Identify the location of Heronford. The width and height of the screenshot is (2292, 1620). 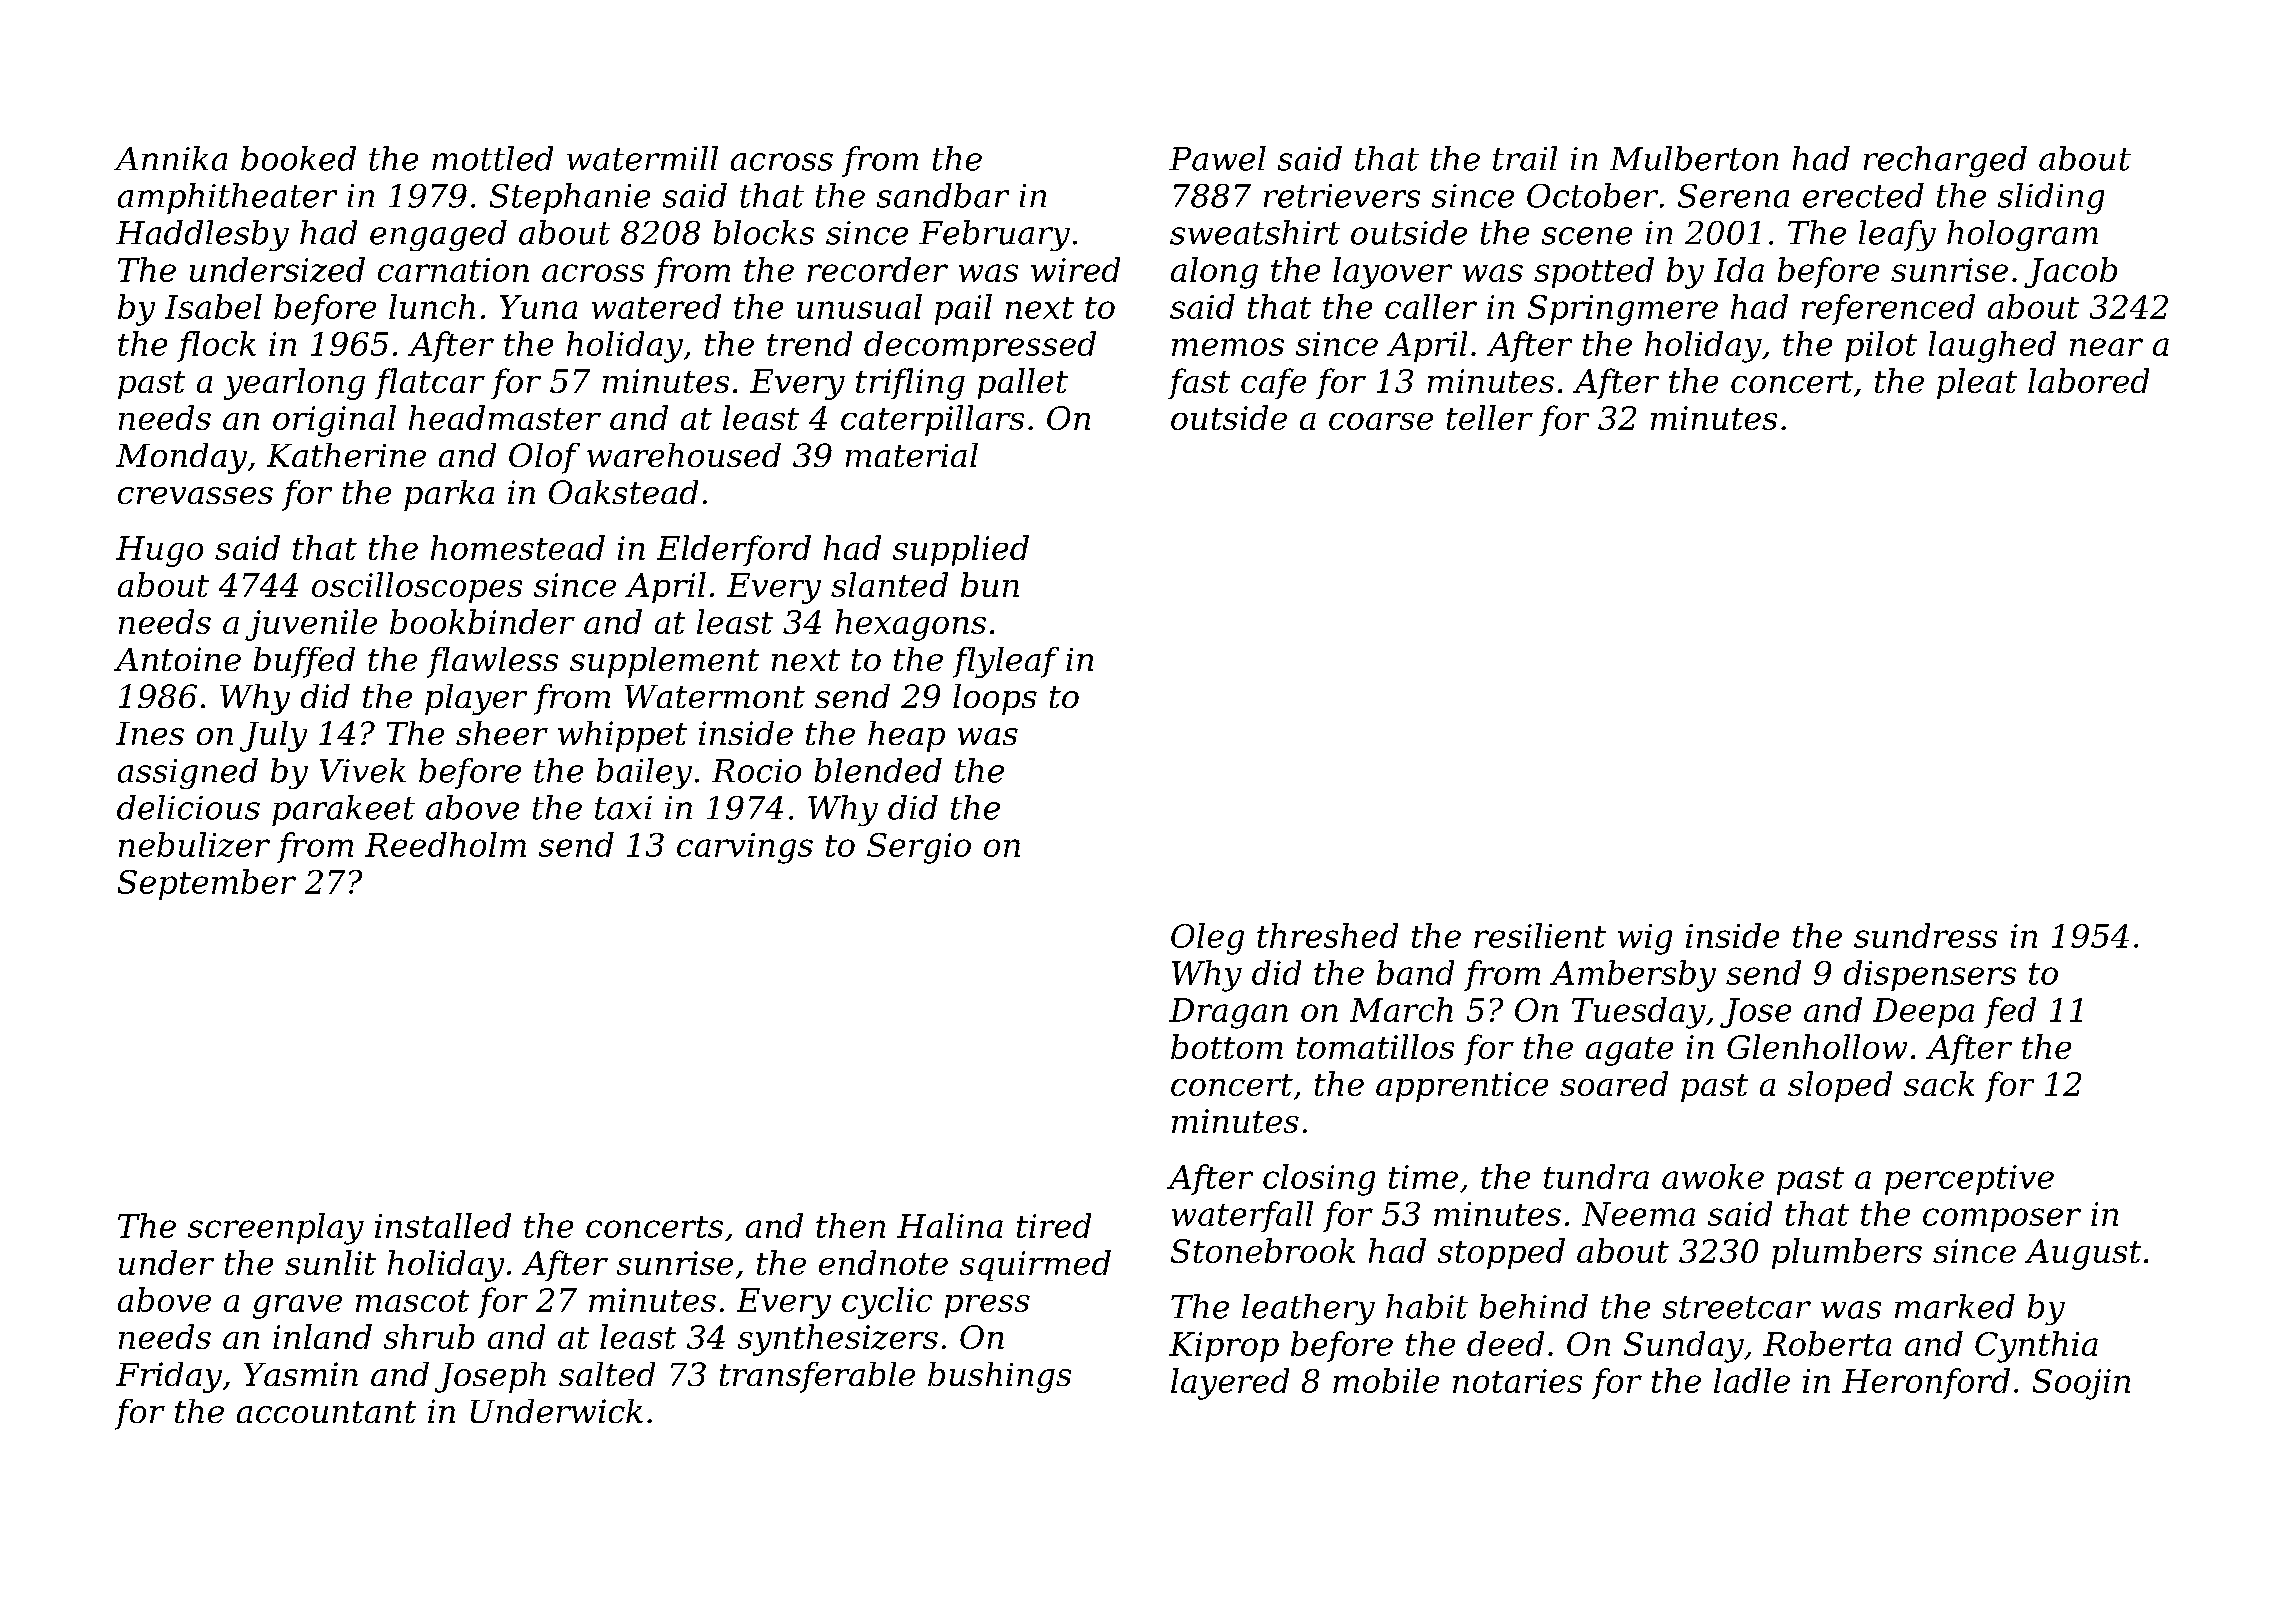
(1926, 1383).
